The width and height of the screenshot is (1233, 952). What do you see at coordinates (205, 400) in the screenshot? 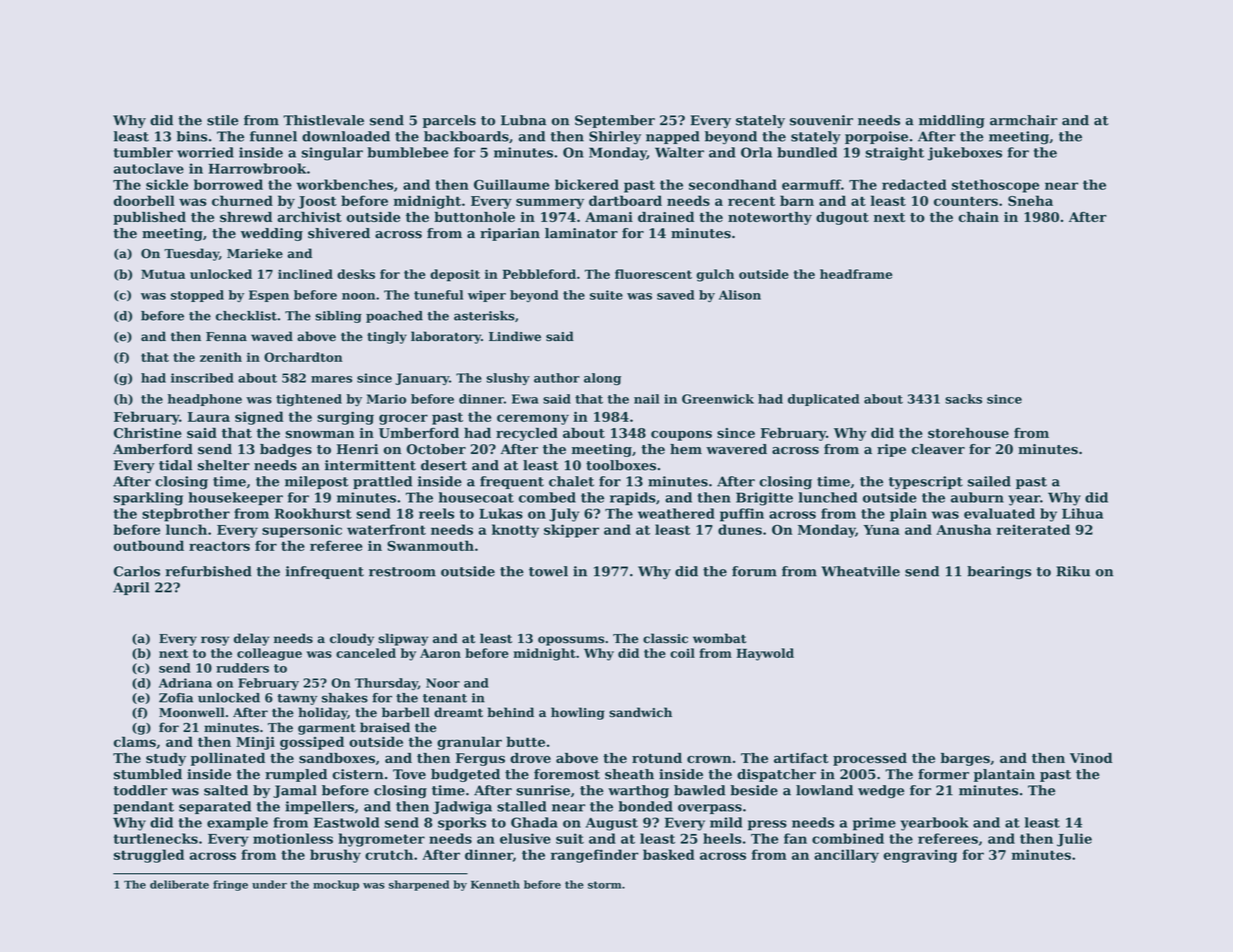
I see `headphone` at bounding box center [205, 400].
